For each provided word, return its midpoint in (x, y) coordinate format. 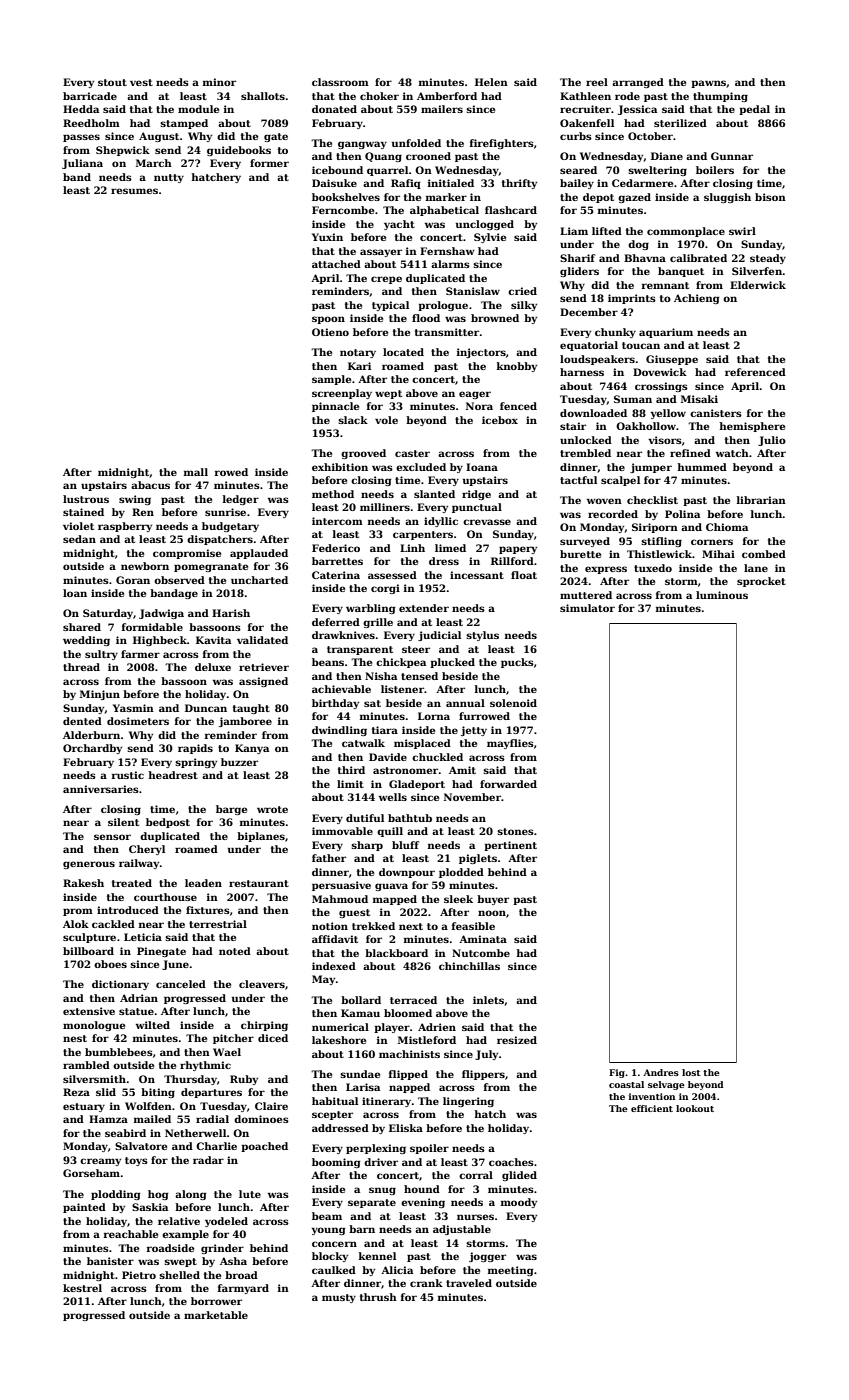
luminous (722, 595)
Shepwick (123, 151)
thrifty (519, 184)
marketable (216, 1315)
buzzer (239, 762)
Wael (227, 1052)
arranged (638, 83)
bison (770, 197)
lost (691, 1072)
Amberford (447, 96)
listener (402, 689)
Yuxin (327, 237)
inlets (488, 1000)
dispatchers (220, 540)
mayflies (510, 744)
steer (416, 649)
